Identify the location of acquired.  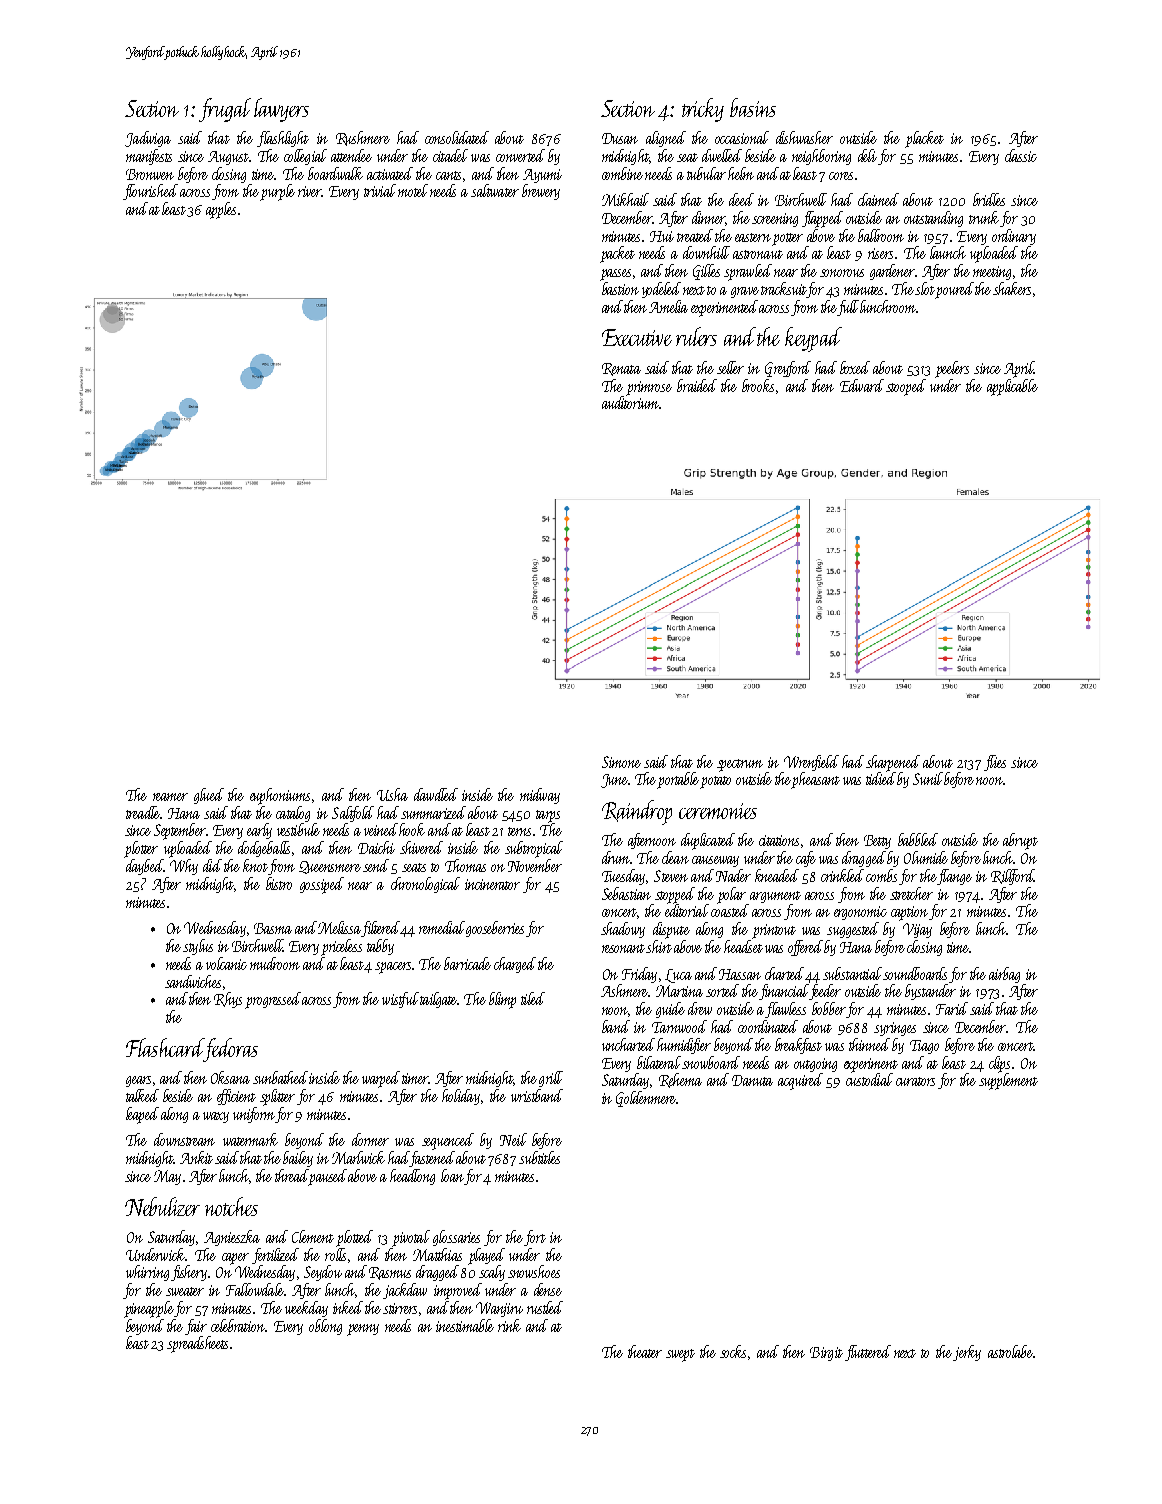
(800, 1081).
